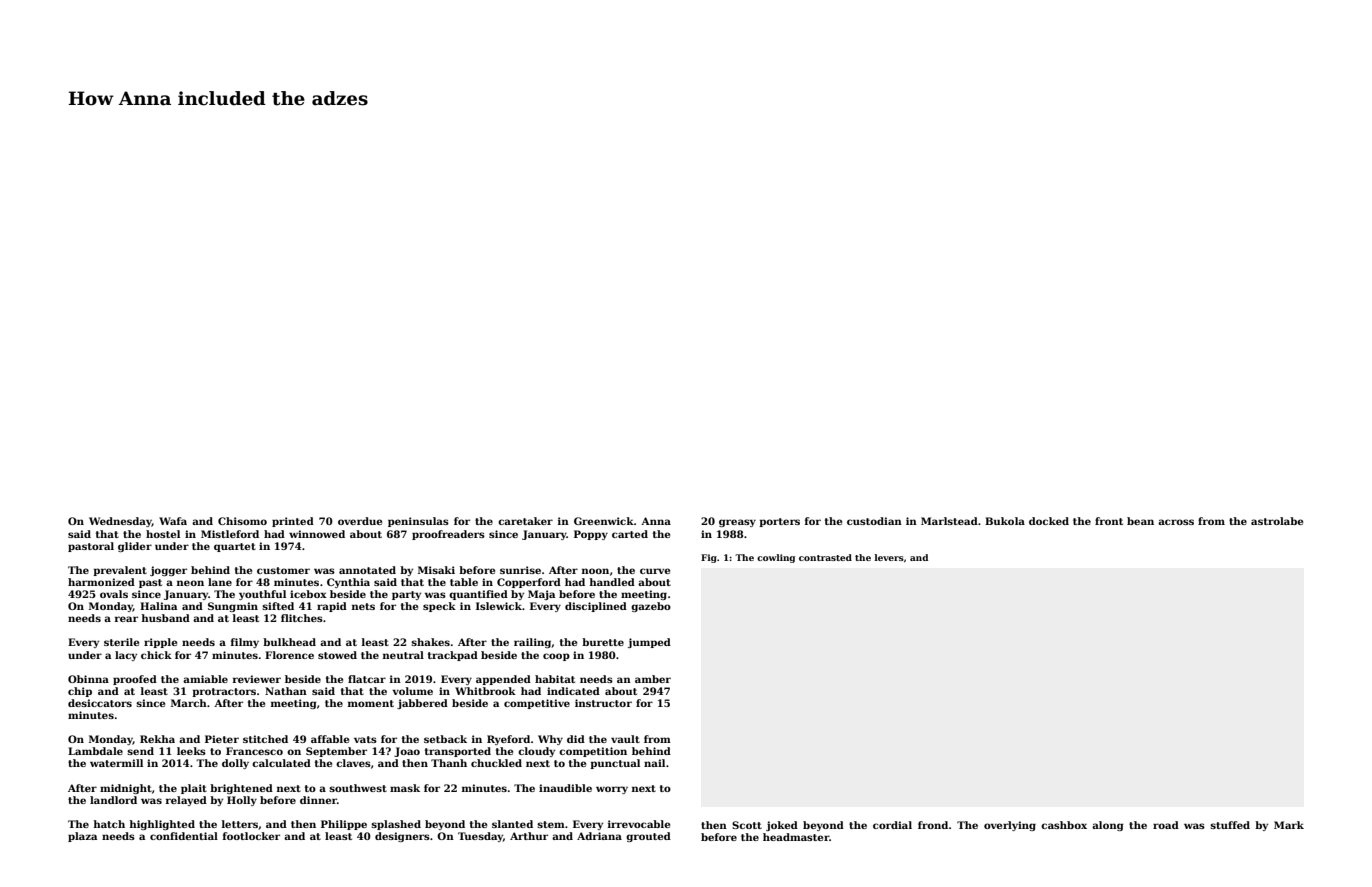 The width and height of the document is (1372, 887). Describe the element at coordinates (889, 557) in the document. I see `levers` at that location.
